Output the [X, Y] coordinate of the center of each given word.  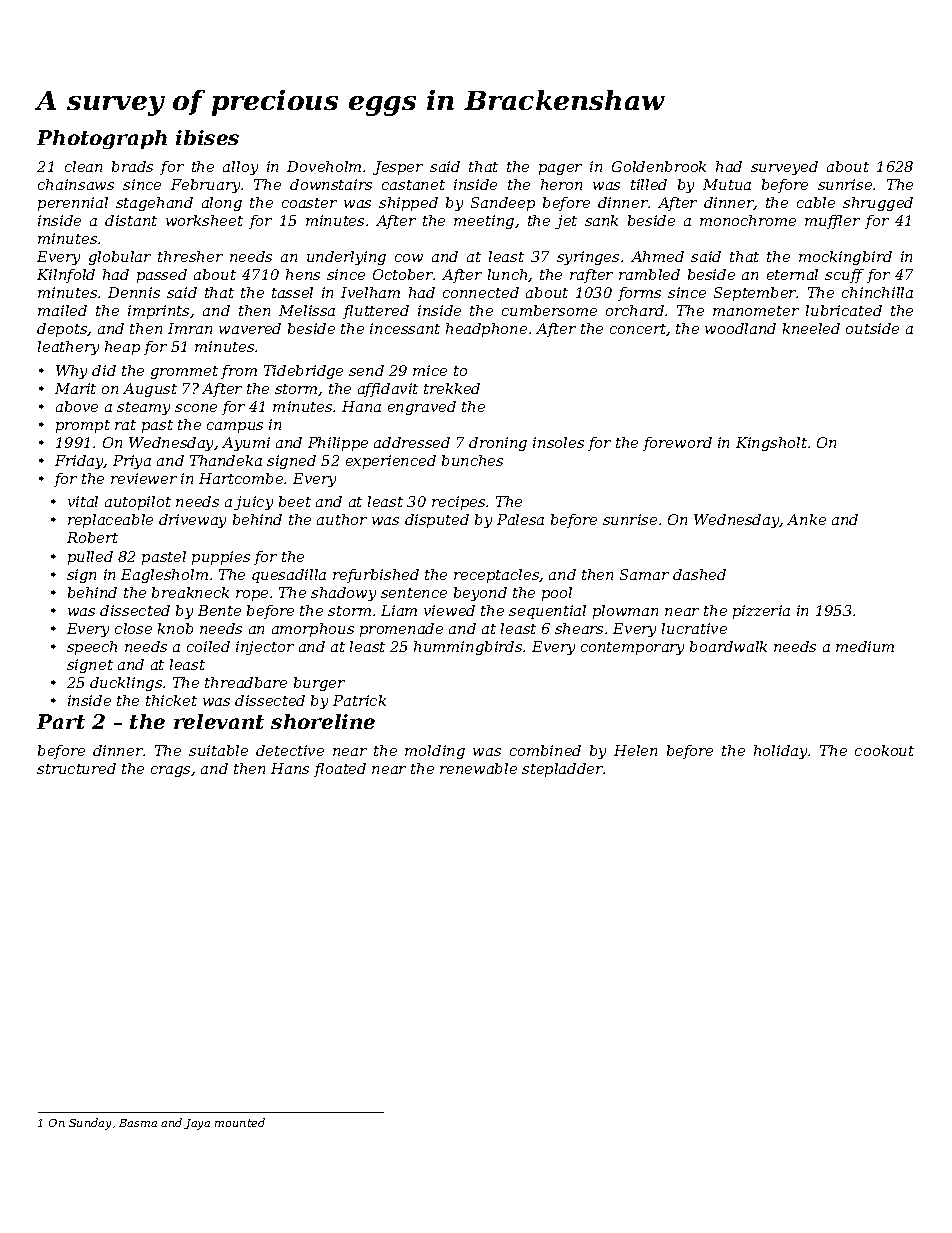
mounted [240, 1122]
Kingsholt [771, 444]
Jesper [398, 168]
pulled [90, 558]
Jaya [197, 1124]
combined [545, 750]
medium [865, 646]
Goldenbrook [659, 166]
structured [76, 768]
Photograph [102, 139]
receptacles [497, 576]
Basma [138, 1123]
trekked [452, 388]
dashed [699, 574]
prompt [83, 426]
